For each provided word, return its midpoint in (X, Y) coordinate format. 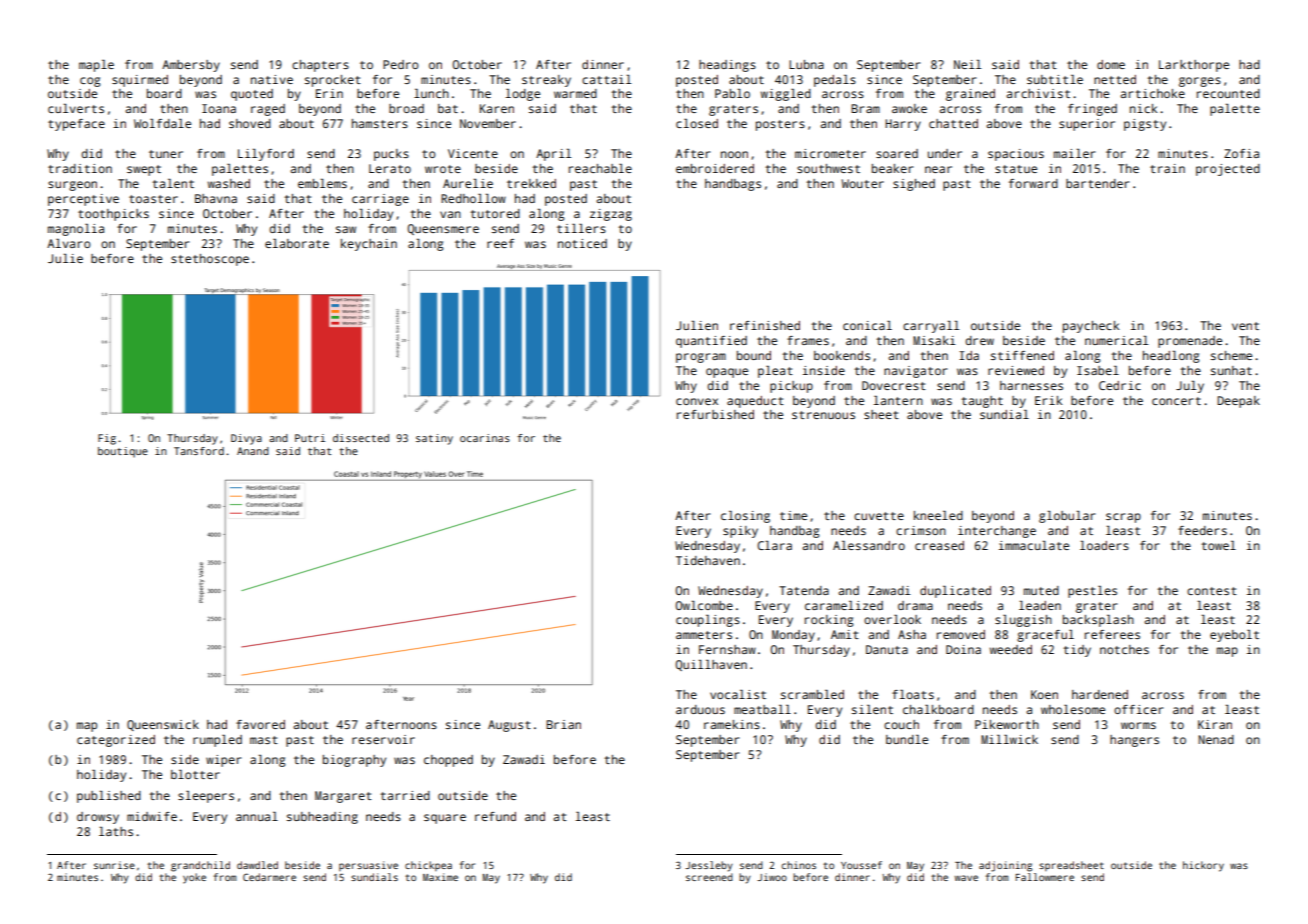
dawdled (257, 865)
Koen (1044, 694)
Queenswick (163, 725)
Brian (563, 724)
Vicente (473, 153)
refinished (765, 325)
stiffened (1022, 355)
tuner (166, 154)
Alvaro (69, 243)
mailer (1074, 153)
